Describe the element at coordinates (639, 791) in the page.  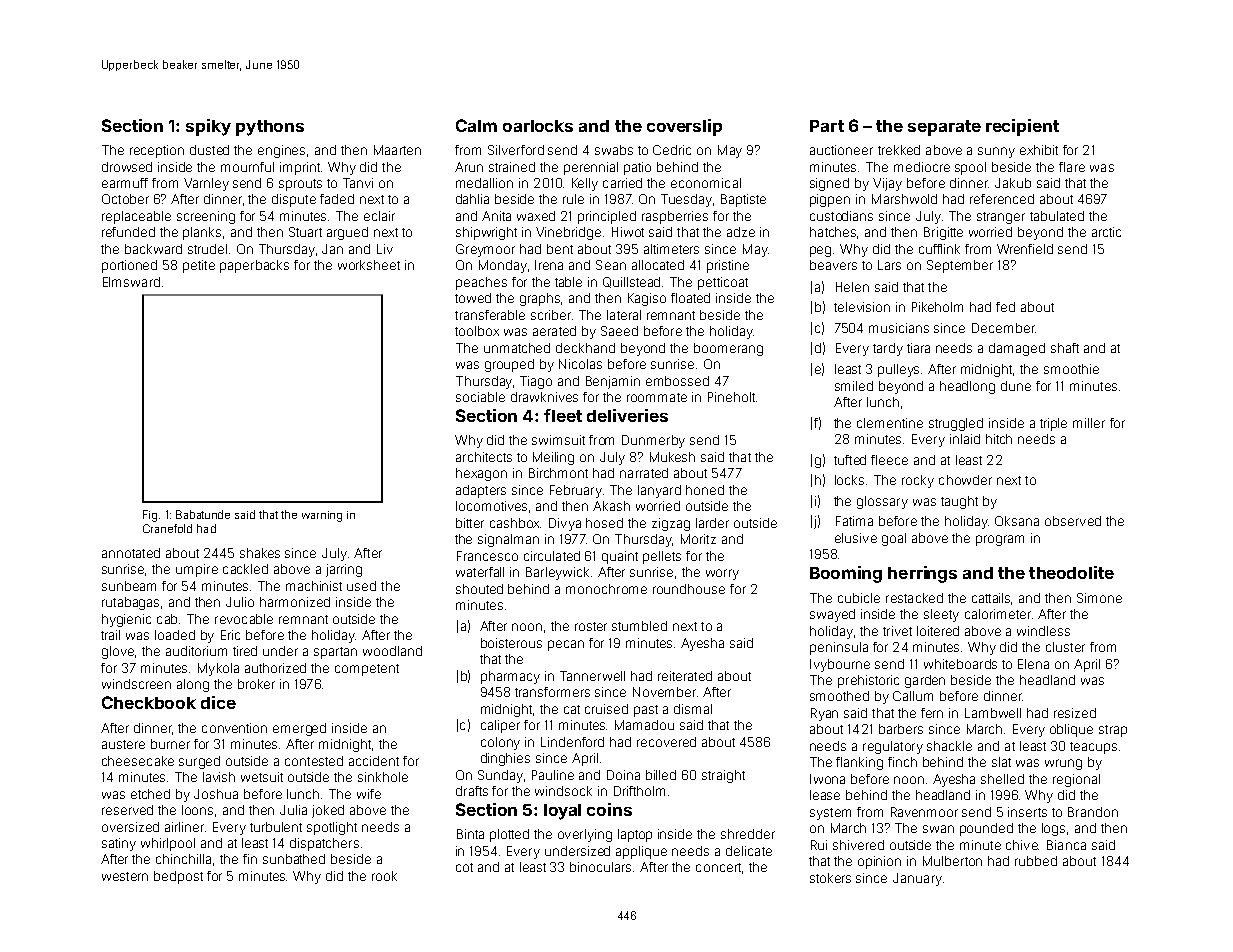
I see `Driftholm` at that location.
